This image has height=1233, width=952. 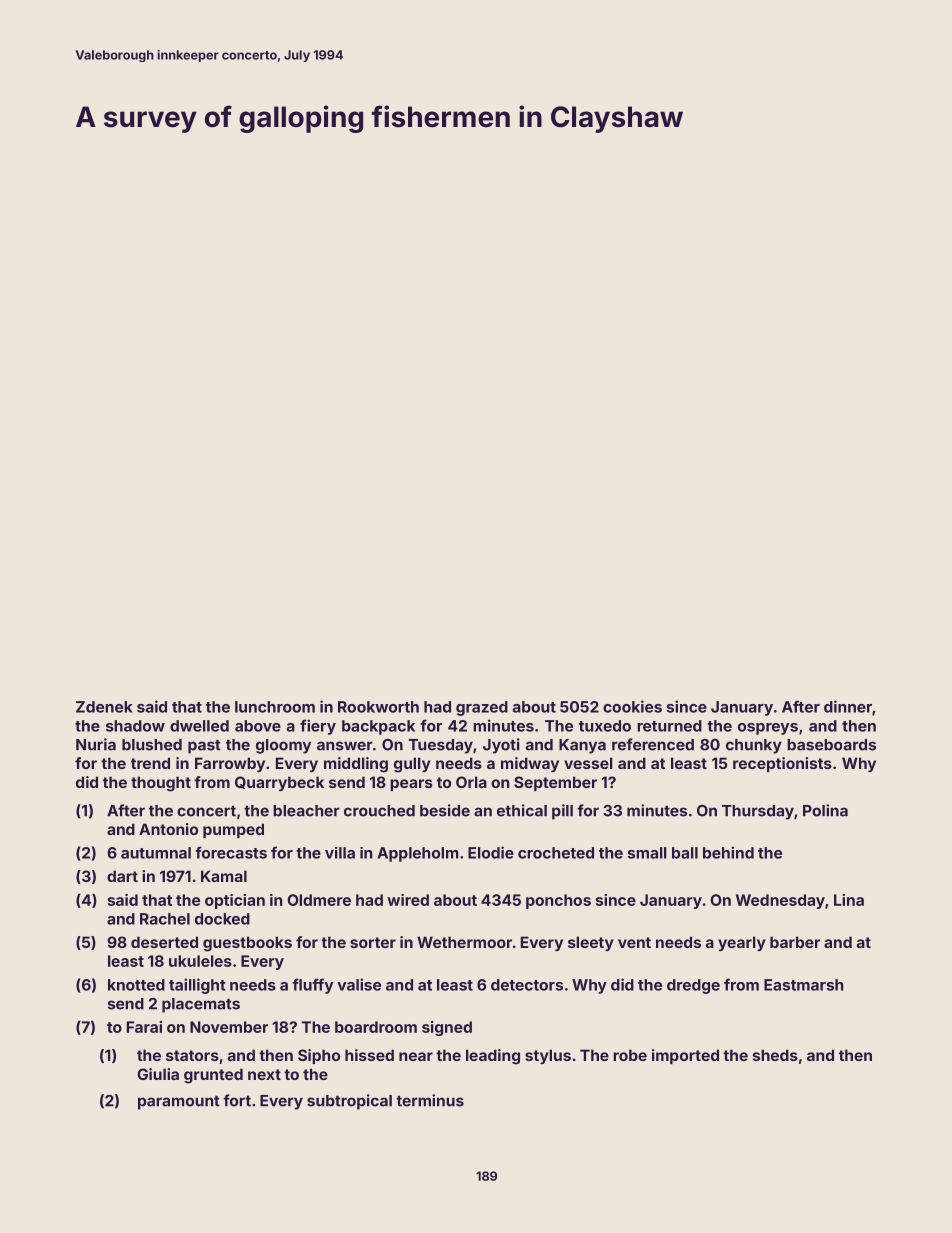 What do you see at coordinates (237, 1100) in the image?
I see `fort` at bounding box center [237, 1100].
